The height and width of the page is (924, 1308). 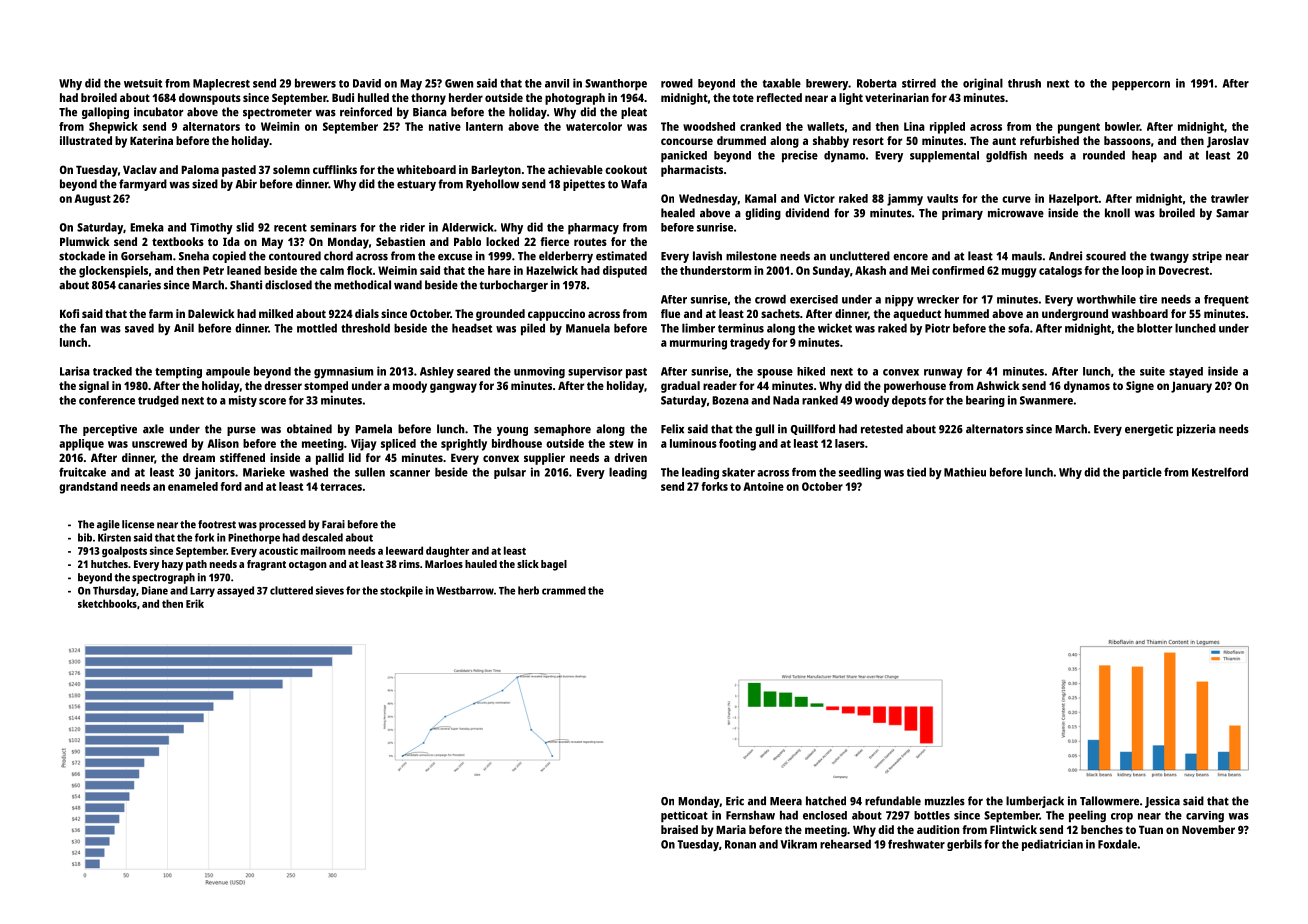 I want to click on chord, so click(x=338, y=256).
